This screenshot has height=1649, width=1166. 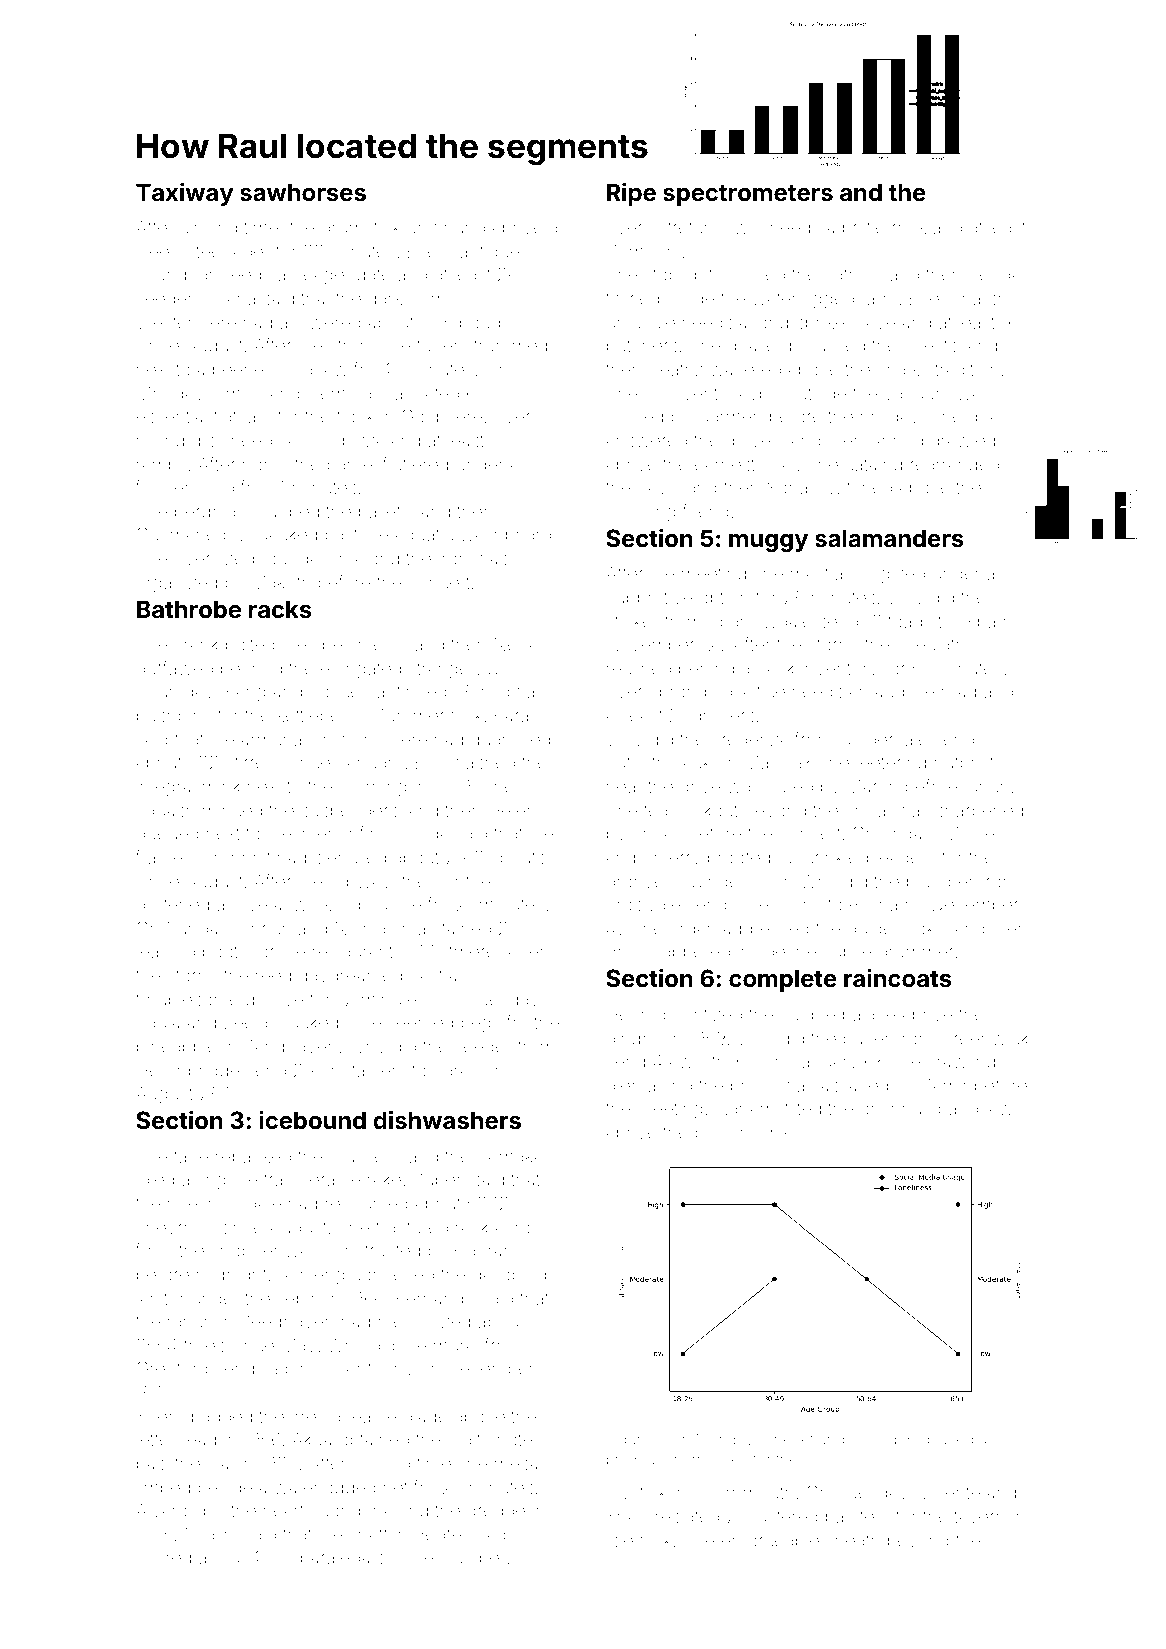 What do you see at coordinates (318, 370) in the screenshot?
I see `macaw` at bounding box center [318, 370].
